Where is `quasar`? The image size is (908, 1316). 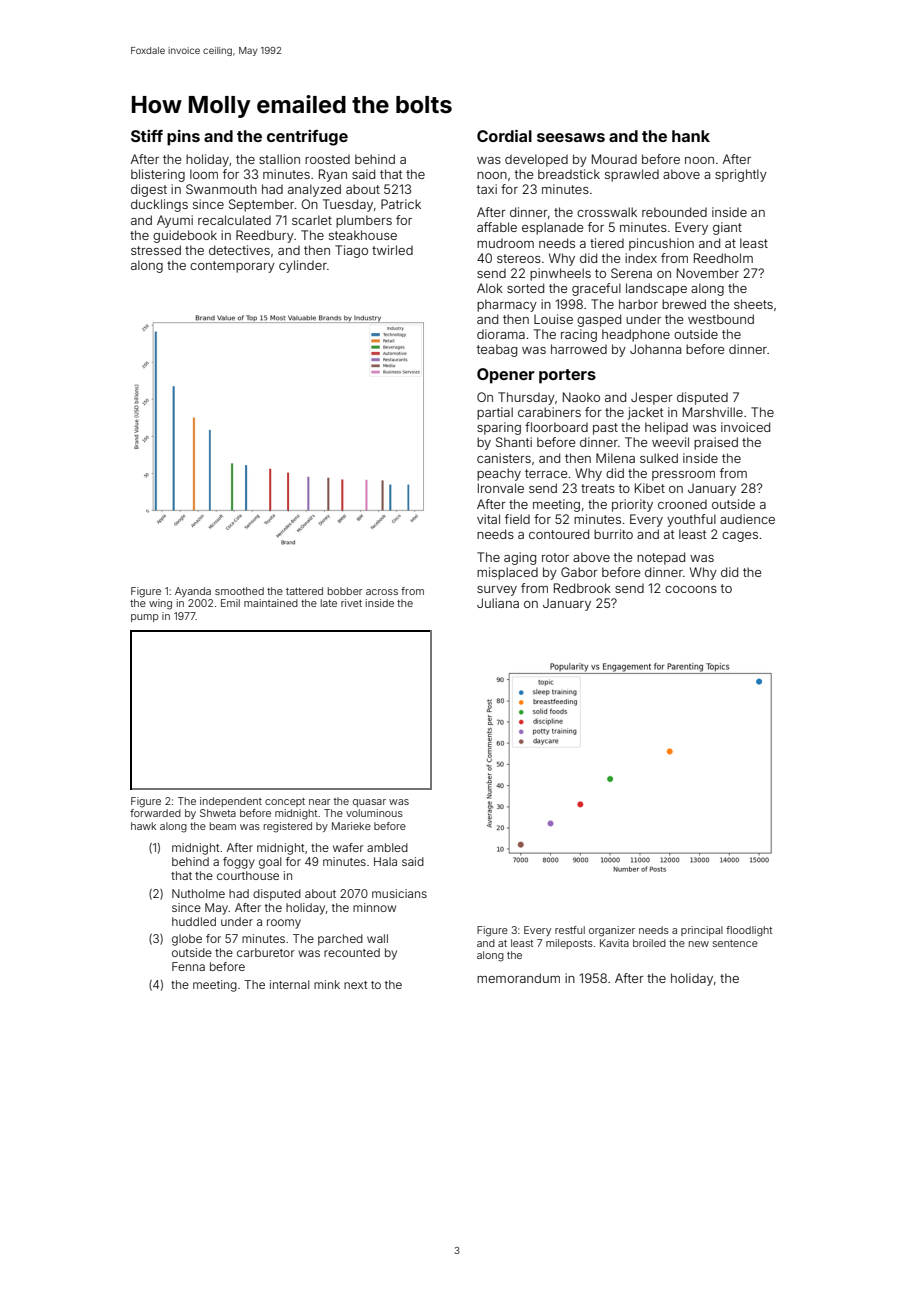 quasar is located at coordinates (369, 803).
